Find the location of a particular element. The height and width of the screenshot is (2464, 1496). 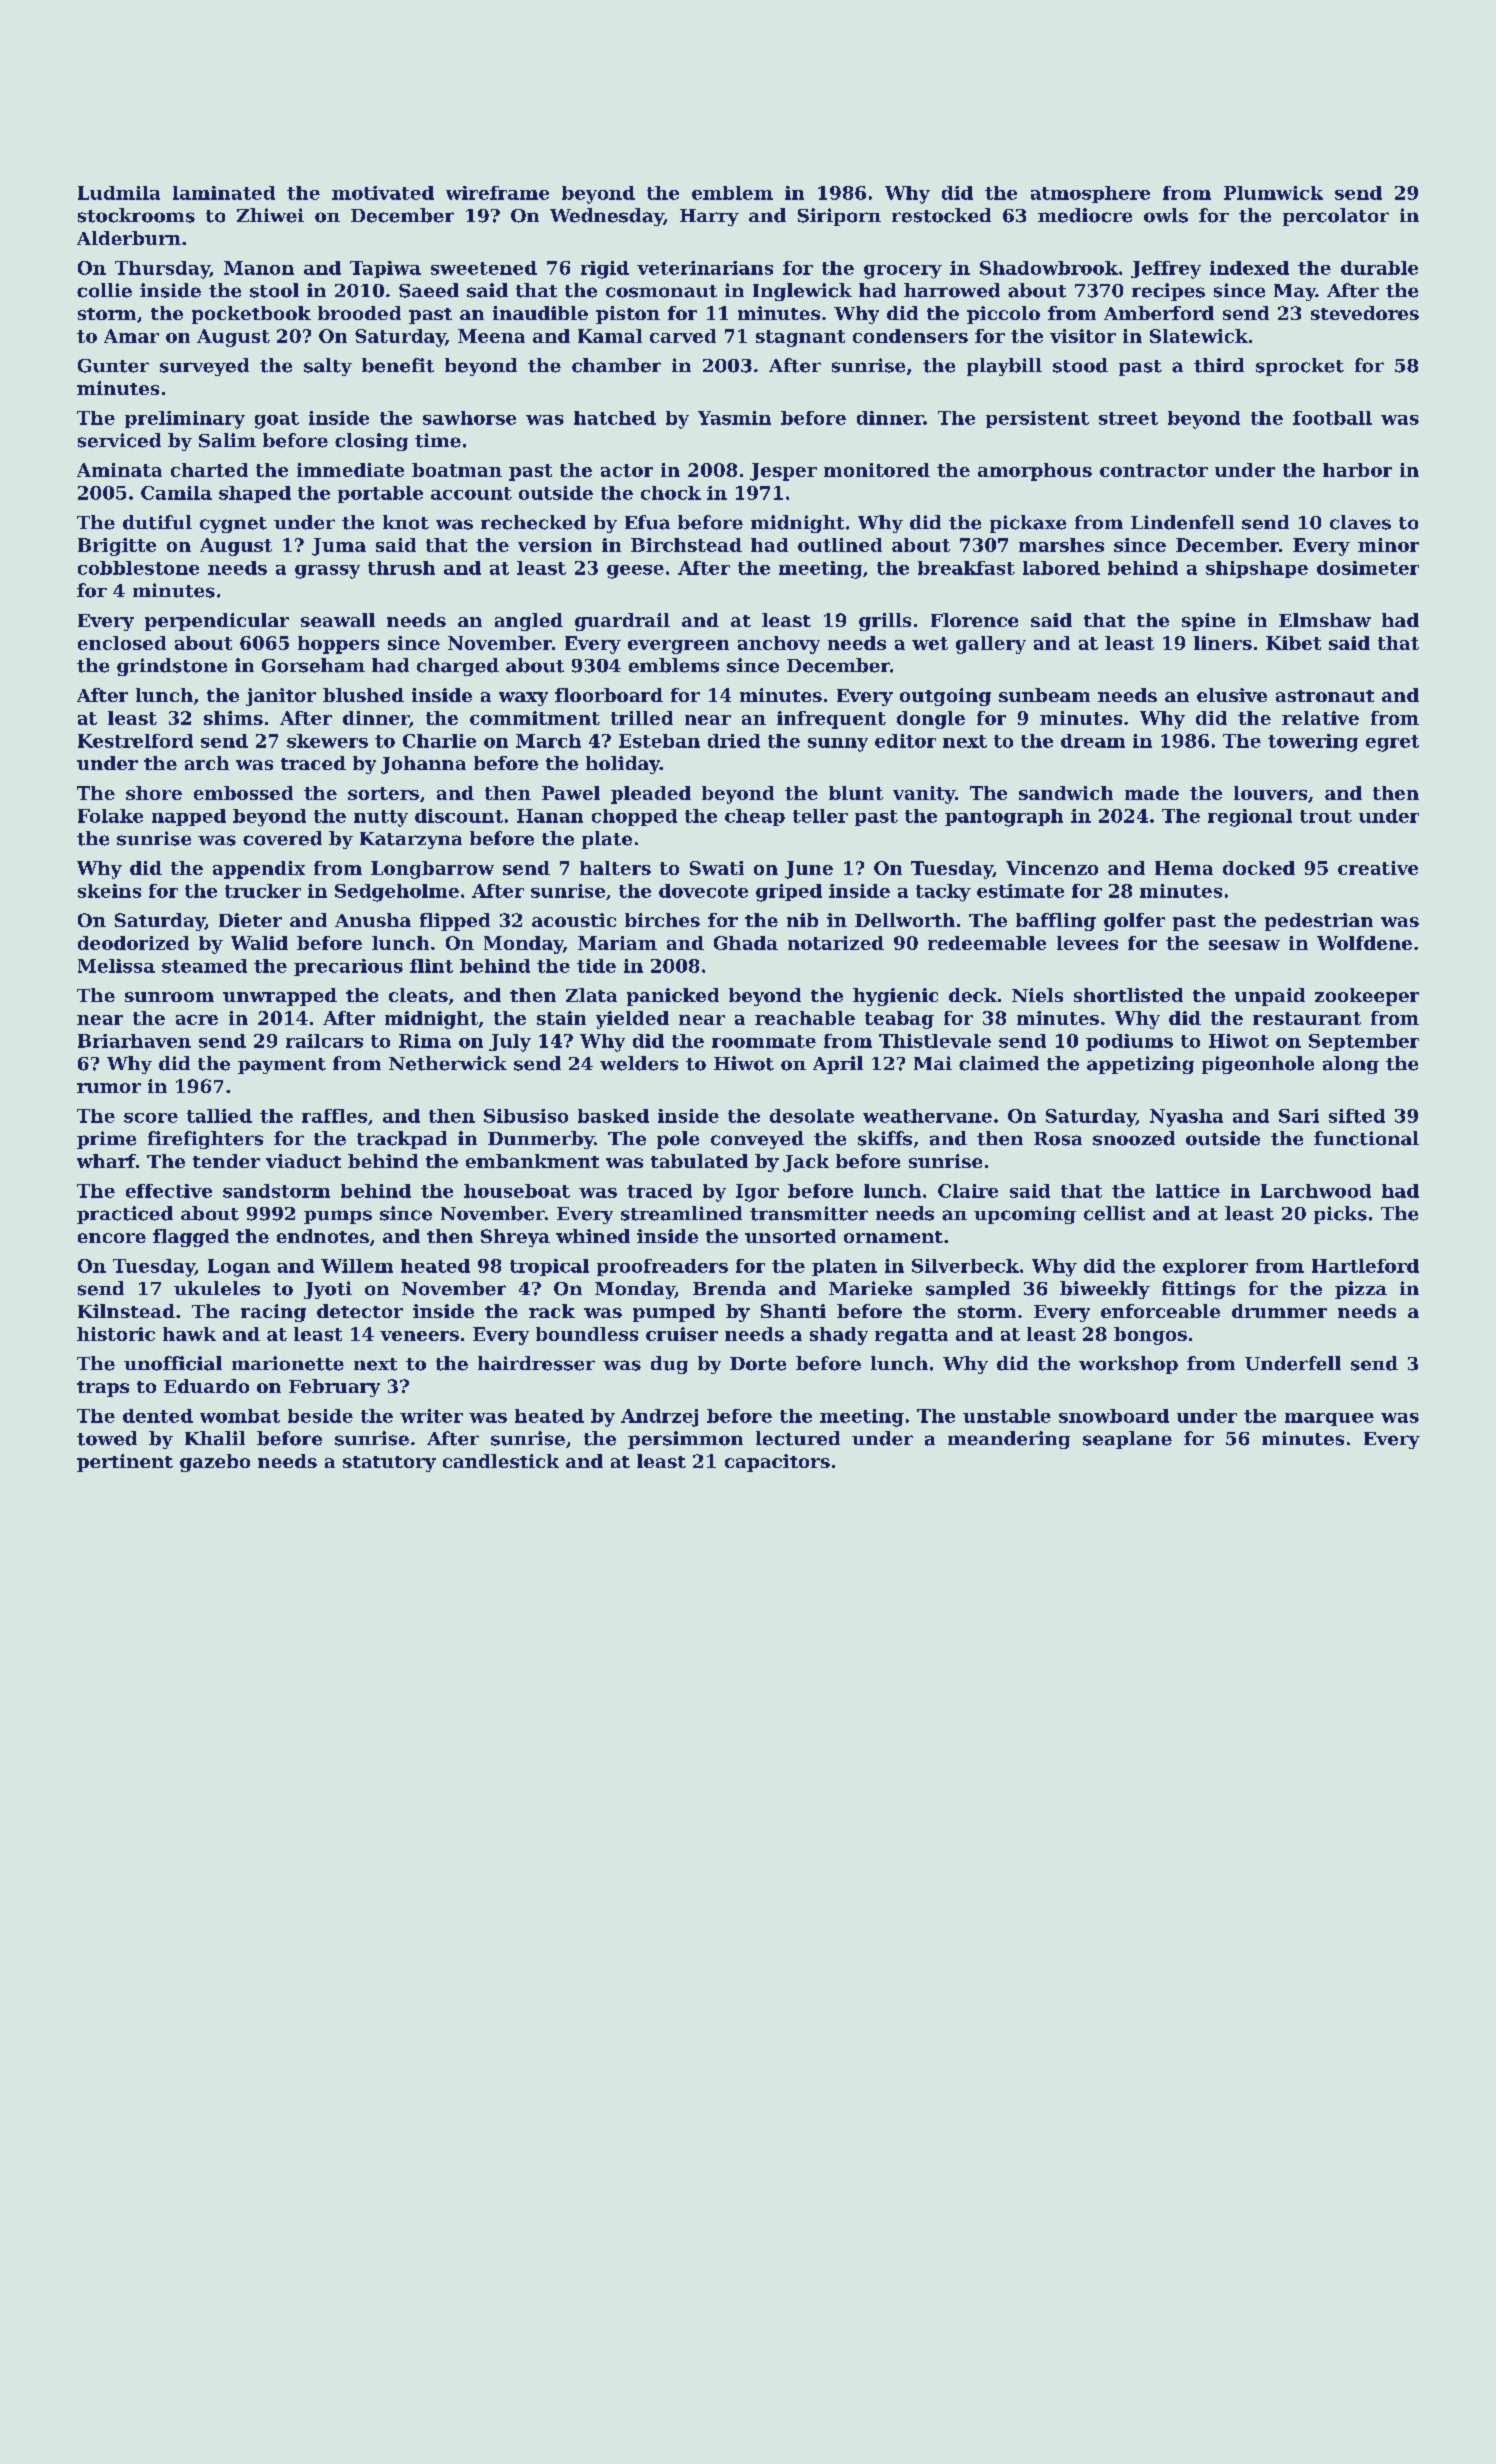

rigid is located at coordinates (605, 270).
